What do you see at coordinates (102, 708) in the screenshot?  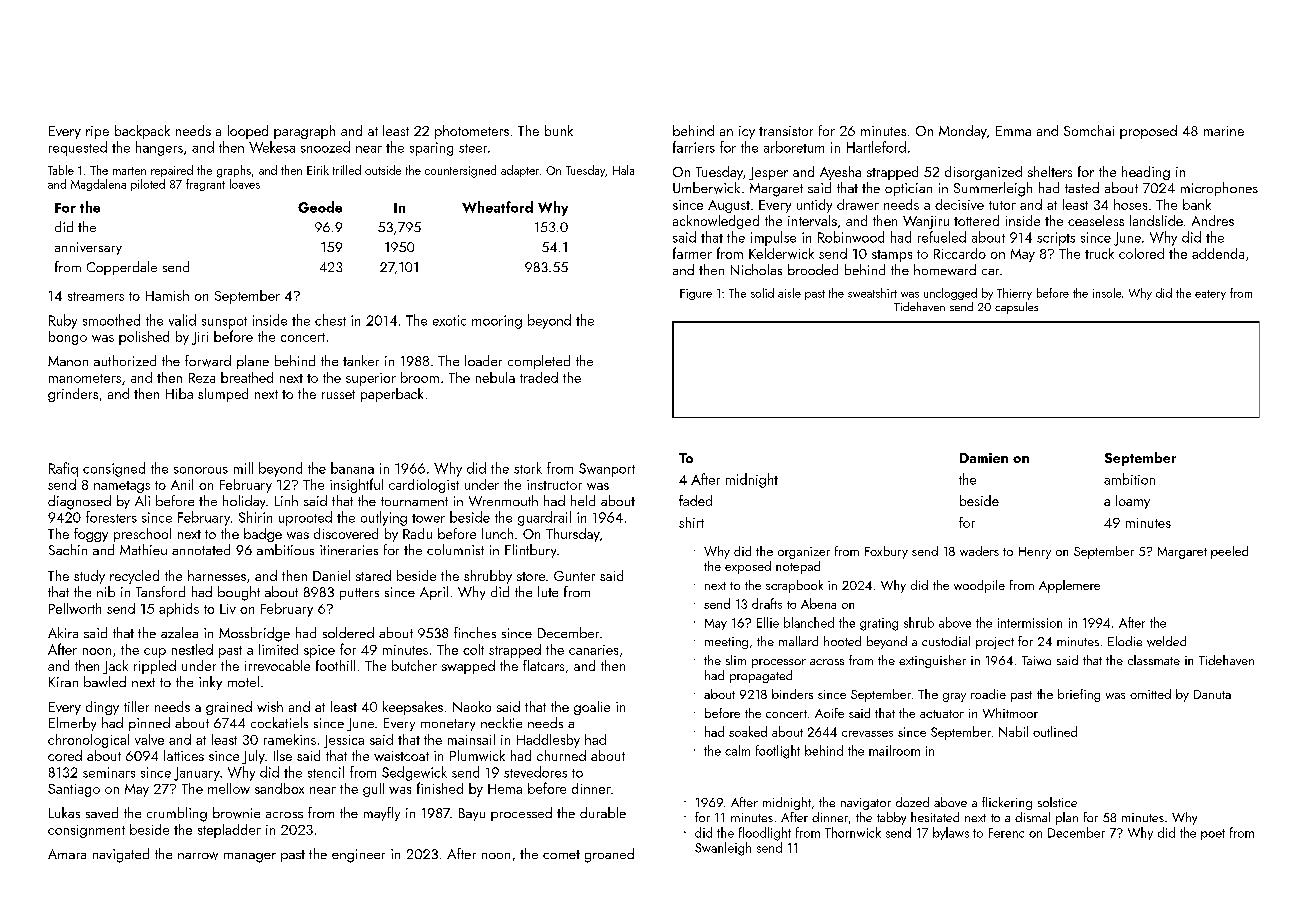 I see `dingy` at bounding box center [102, 708].
